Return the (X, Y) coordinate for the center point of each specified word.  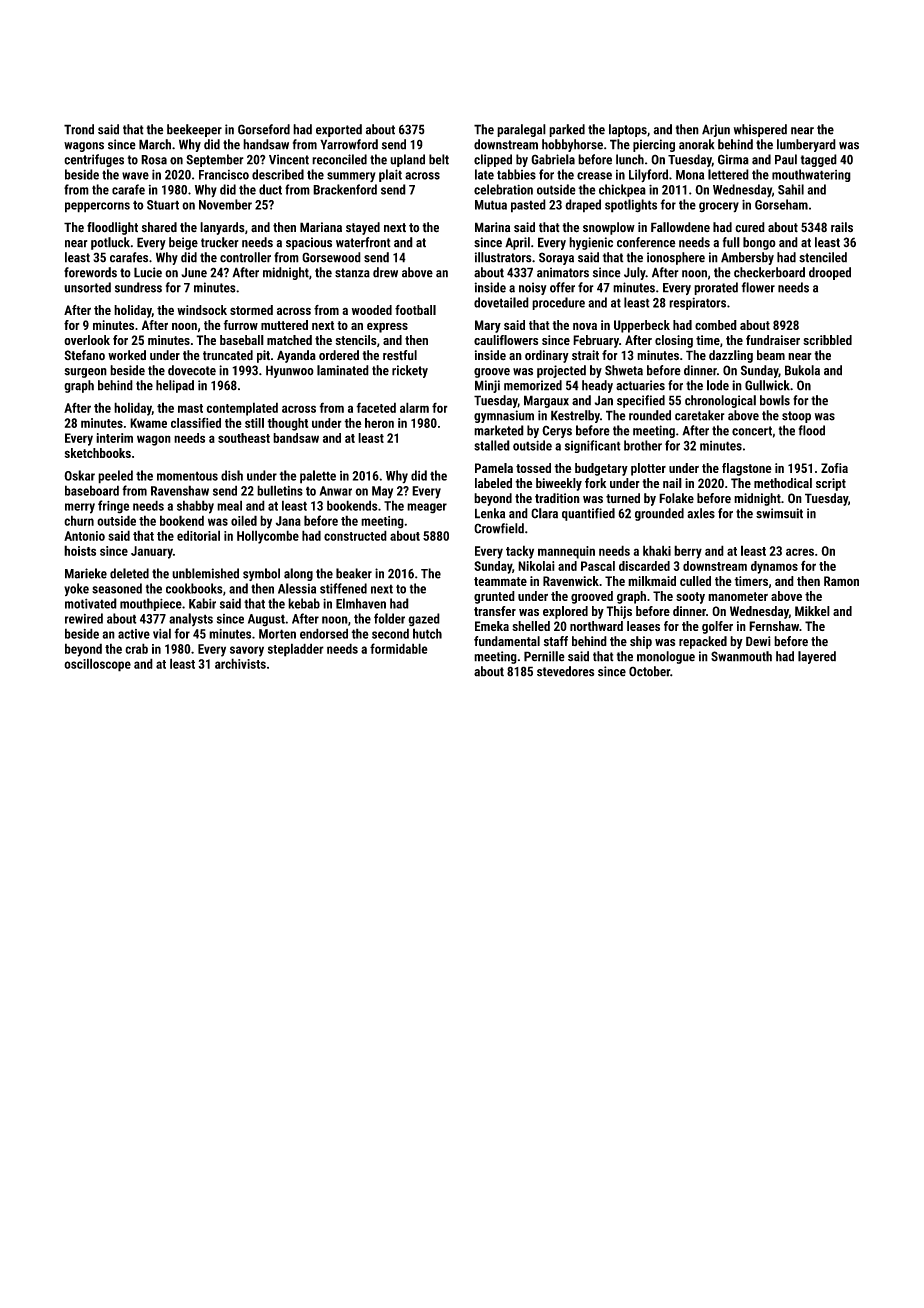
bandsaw (296, 438)
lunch (630, 159)
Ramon (841, 581)
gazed (424, 620)
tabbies (516, 174)
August (266, 620)
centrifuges (94, 160)
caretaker (700, 415)
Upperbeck (642, 326)
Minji (487, 386)
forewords (90, 272)
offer (562, 287)
